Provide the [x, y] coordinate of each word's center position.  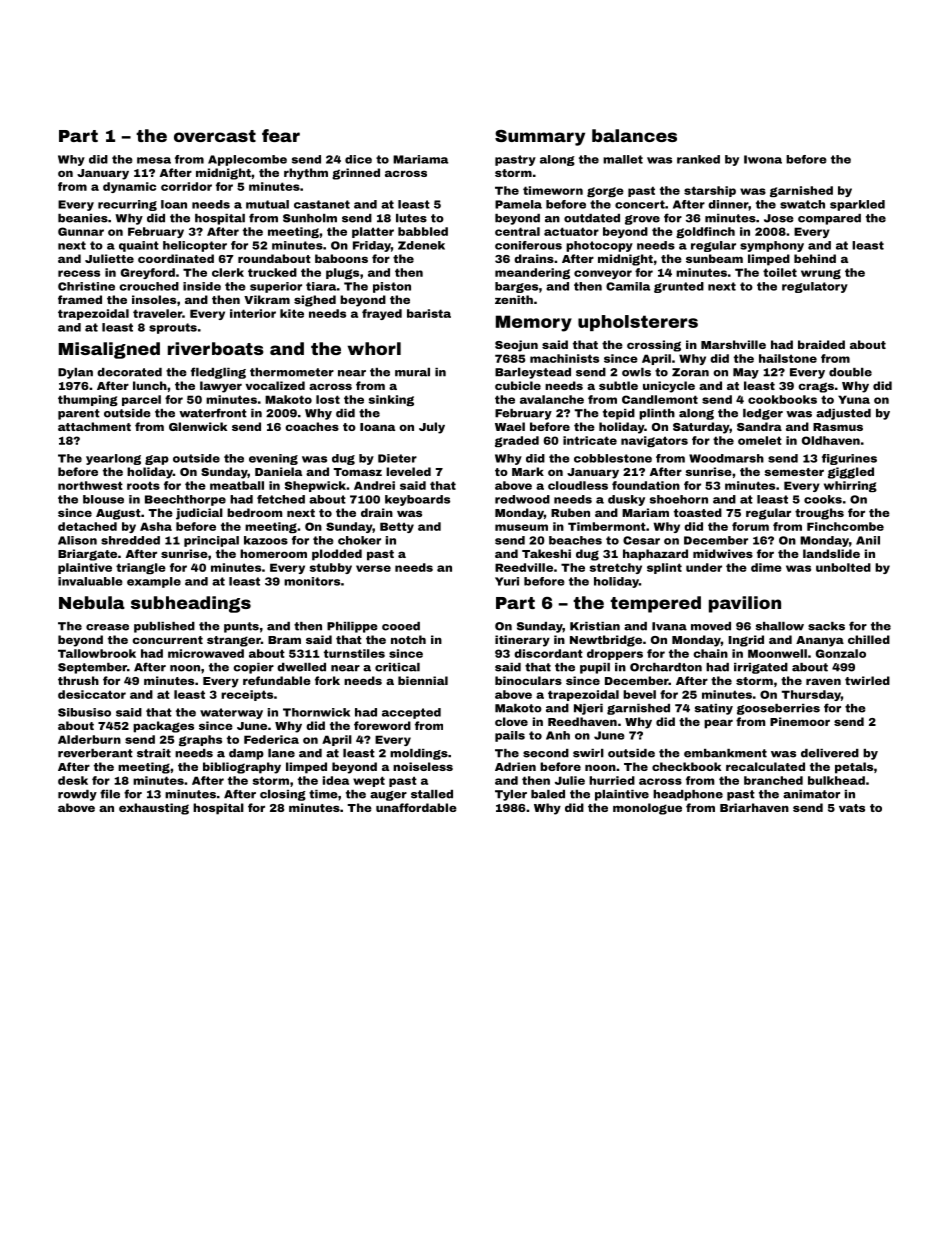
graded [517, 441]
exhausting [154, 809]
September [92, 668]
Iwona [763, 159]
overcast [215, 136]
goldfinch [705, 232]
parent [79, 414]
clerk [228, 272]
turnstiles [354, 653]
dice [358, 159]
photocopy [599, 246]
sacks [826, 626]
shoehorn [679, 499]
